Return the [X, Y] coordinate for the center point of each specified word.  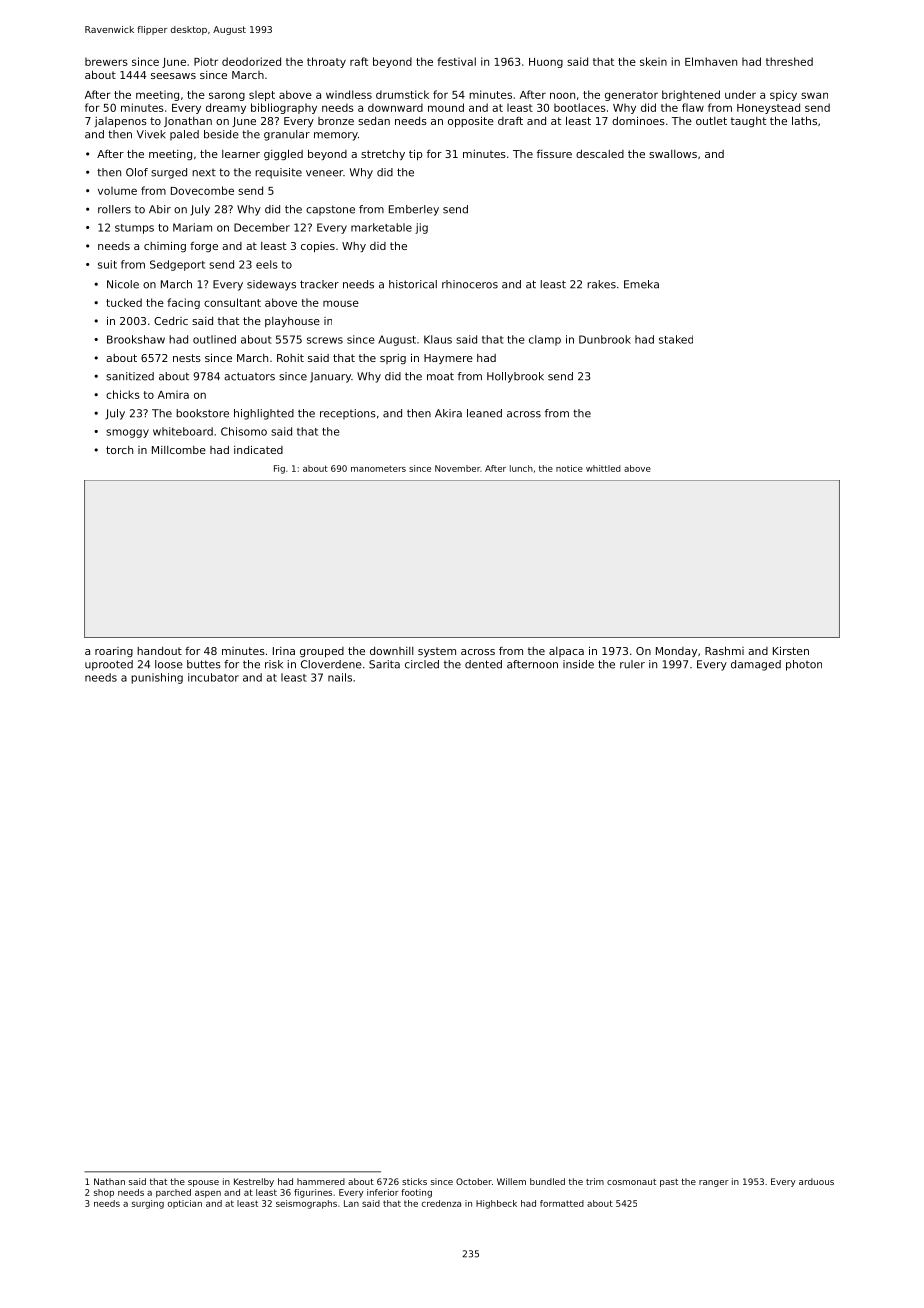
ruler [632, 664]
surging [148, 1204]
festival [456, 61]
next [204, 173]
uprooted [109, 665]
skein [653, 61]
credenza [441, 1203]
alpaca [566, 652]
